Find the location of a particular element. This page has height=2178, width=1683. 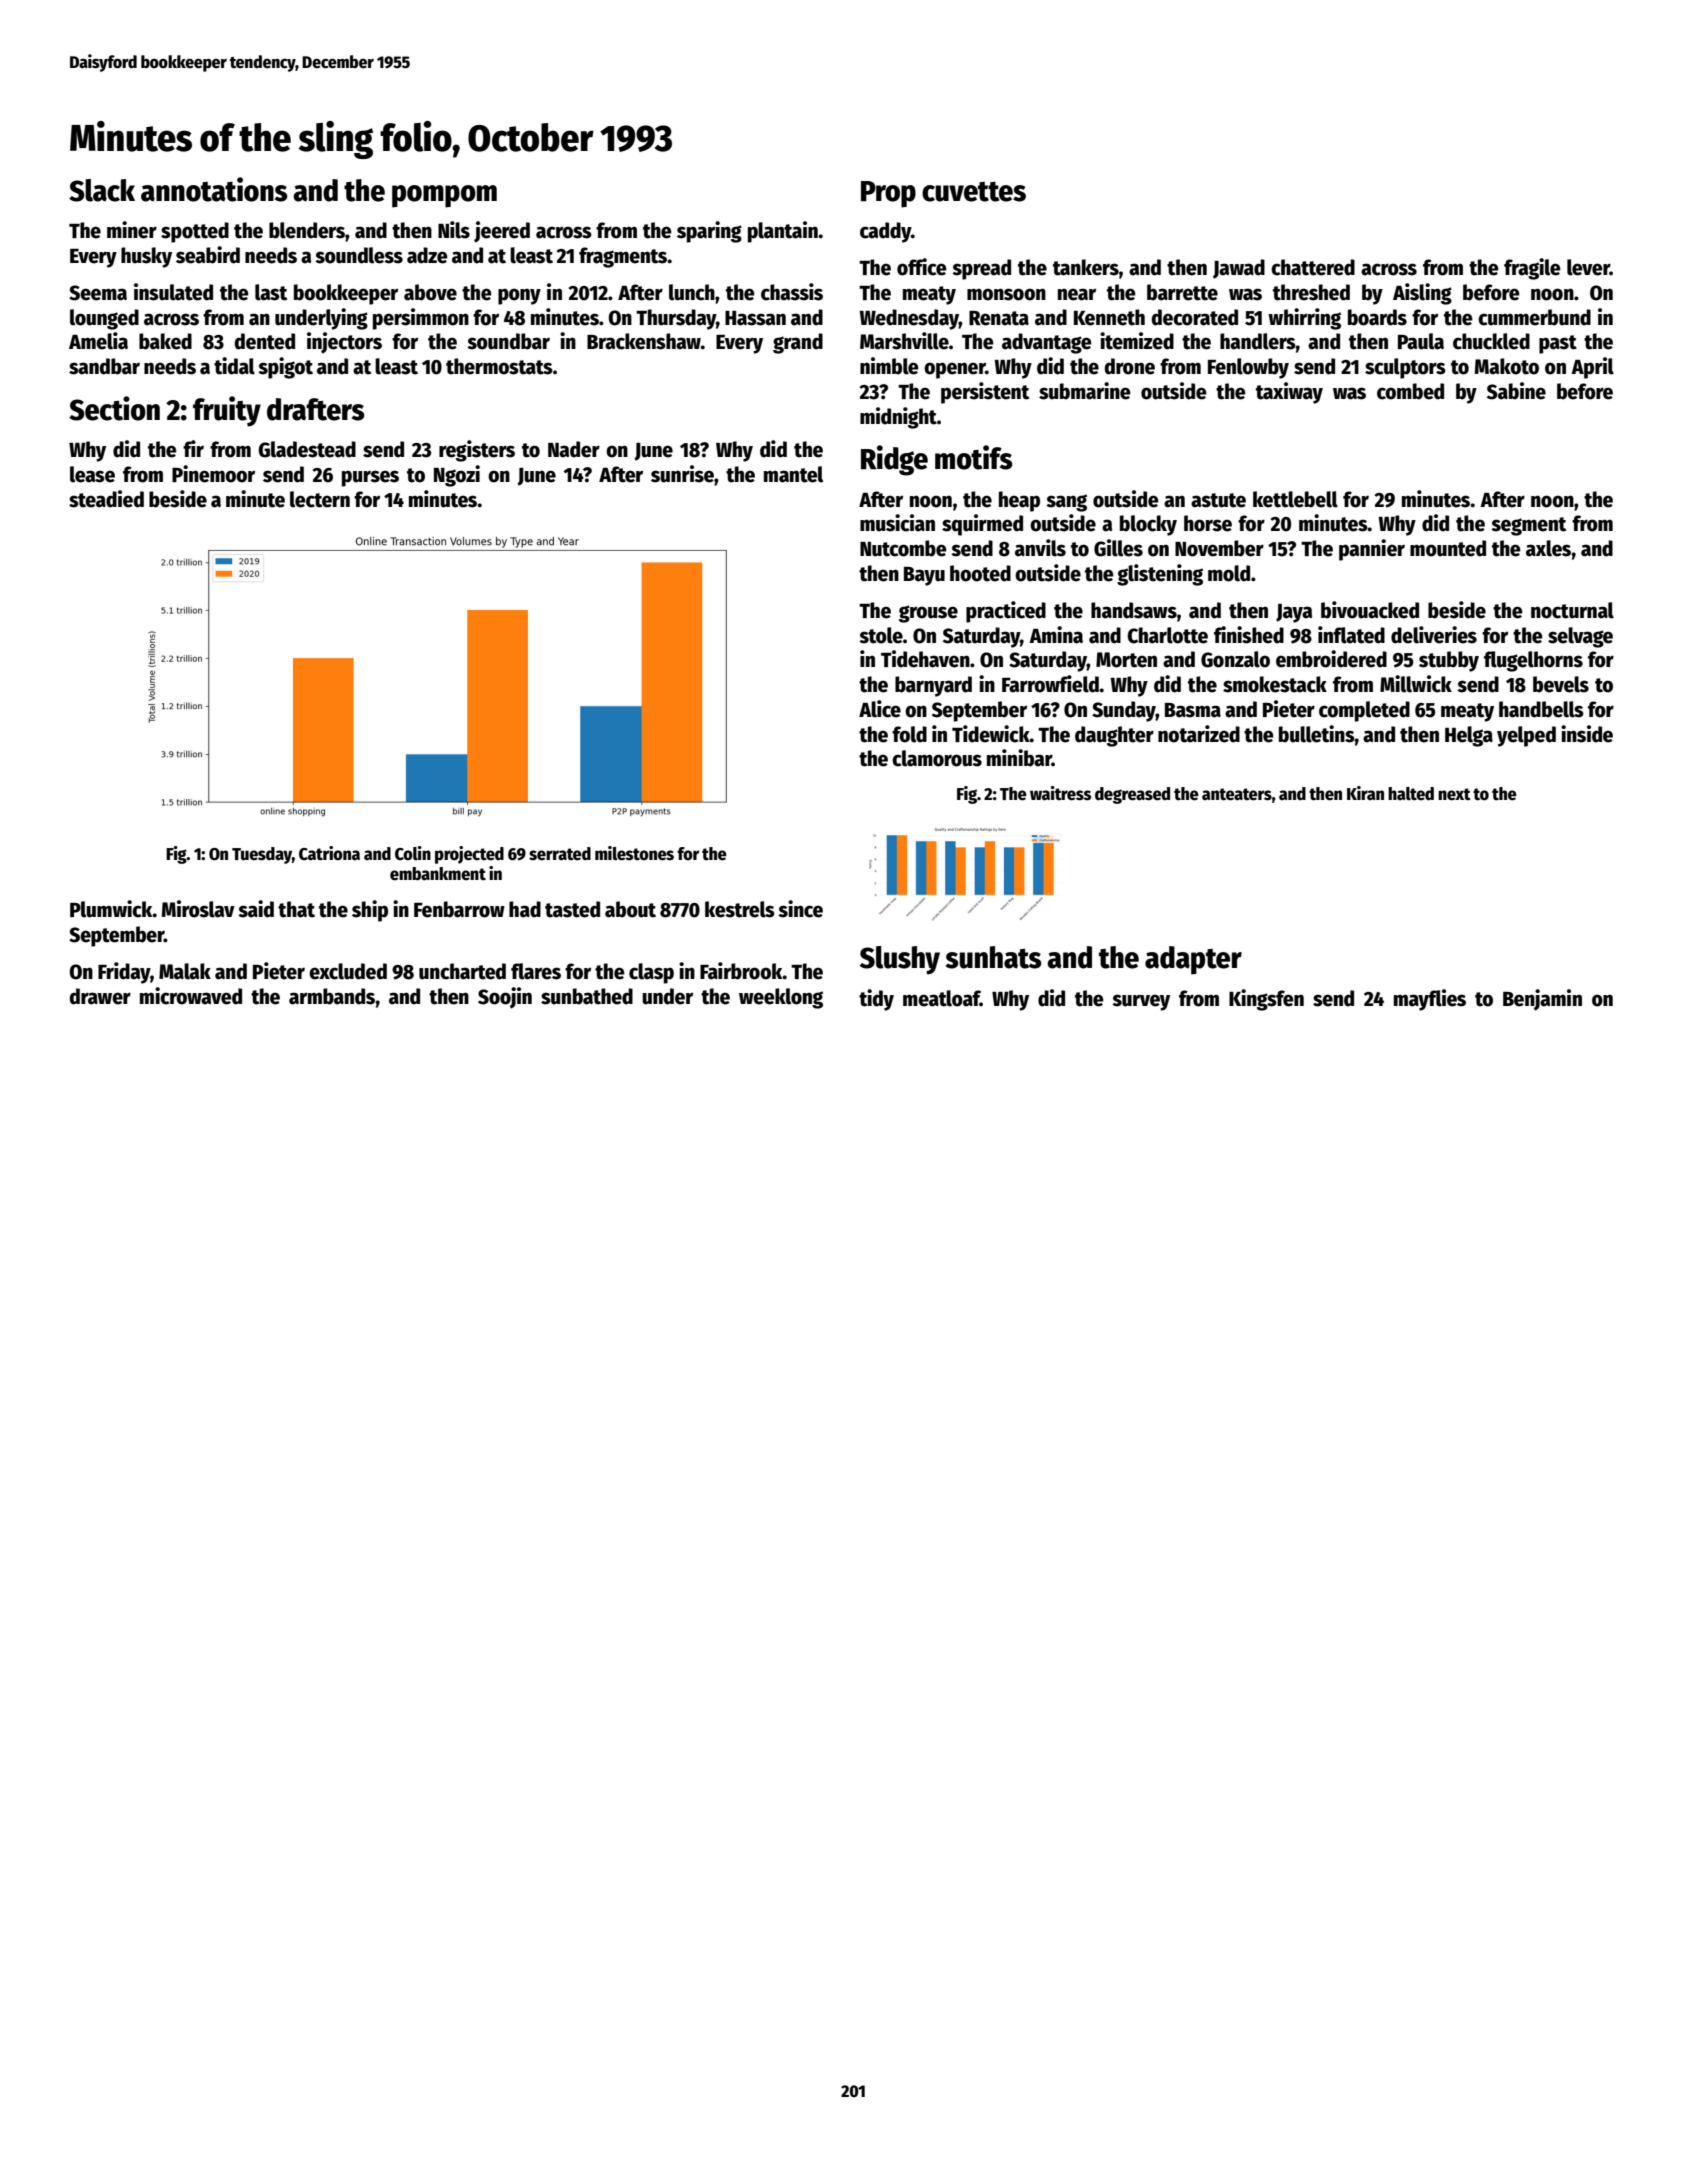

pompom is located at coordinates (444, 196).
